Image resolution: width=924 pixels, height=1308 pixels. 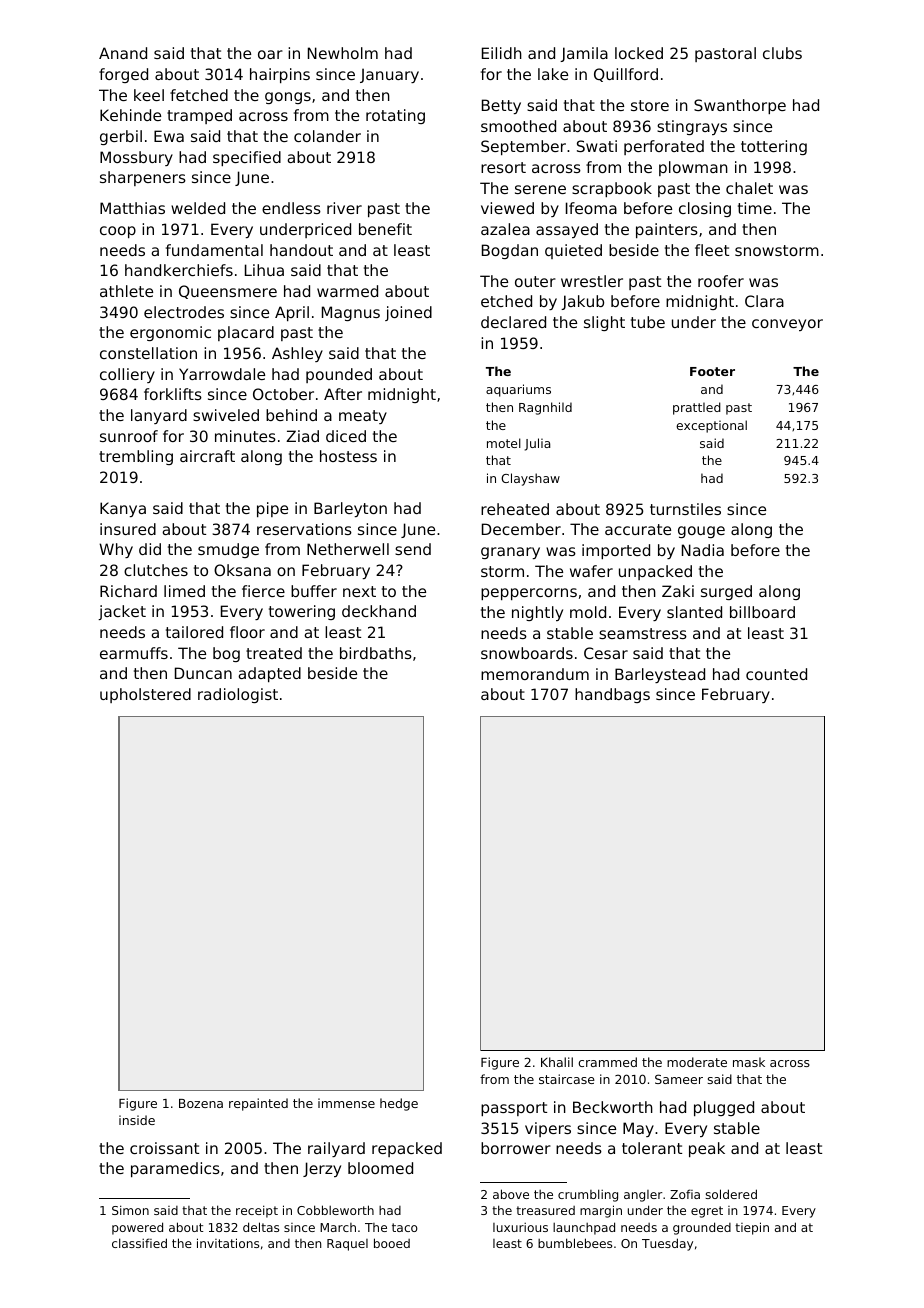 I want to click on benefit, so click(x=385, y=229).
